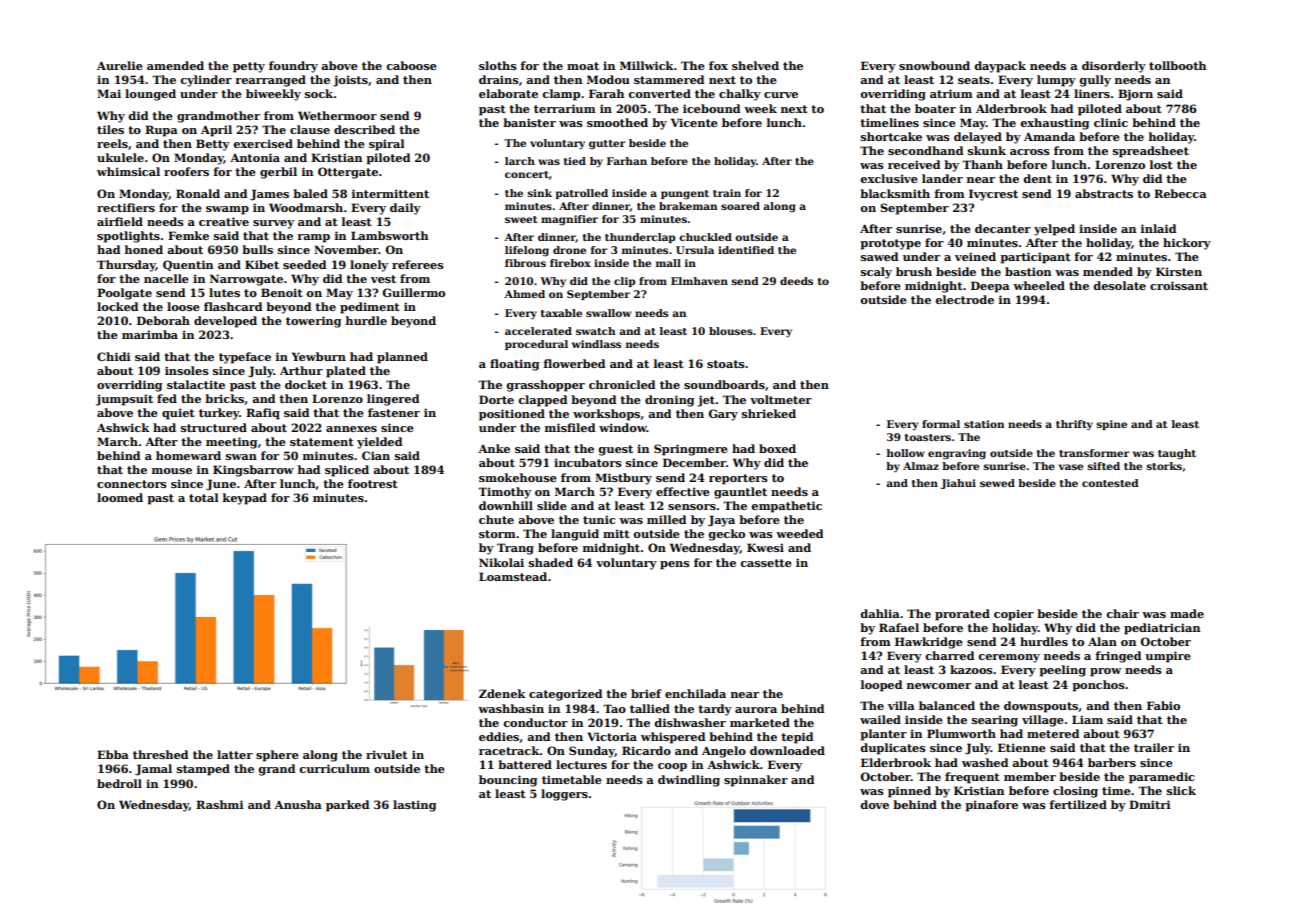  I want to click on Angelo, so click(724, 752).
